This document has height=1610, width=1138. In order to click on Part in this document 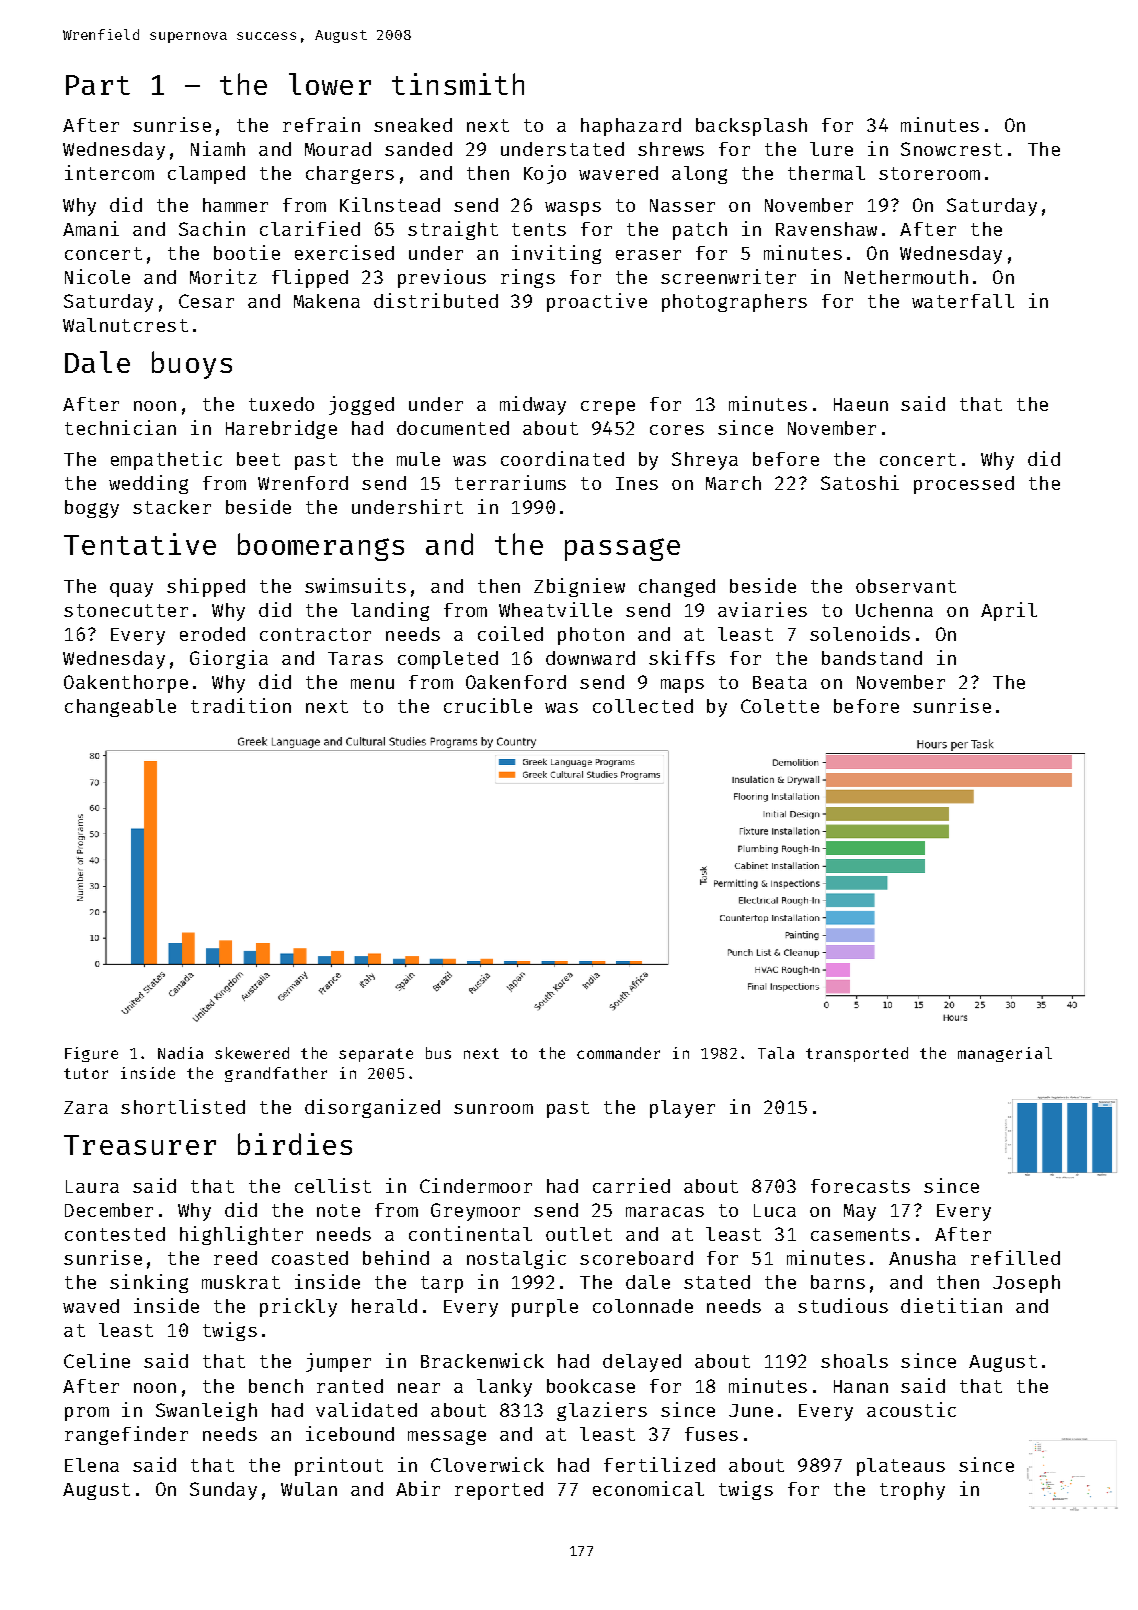, I will do `click(98, 85)`.
